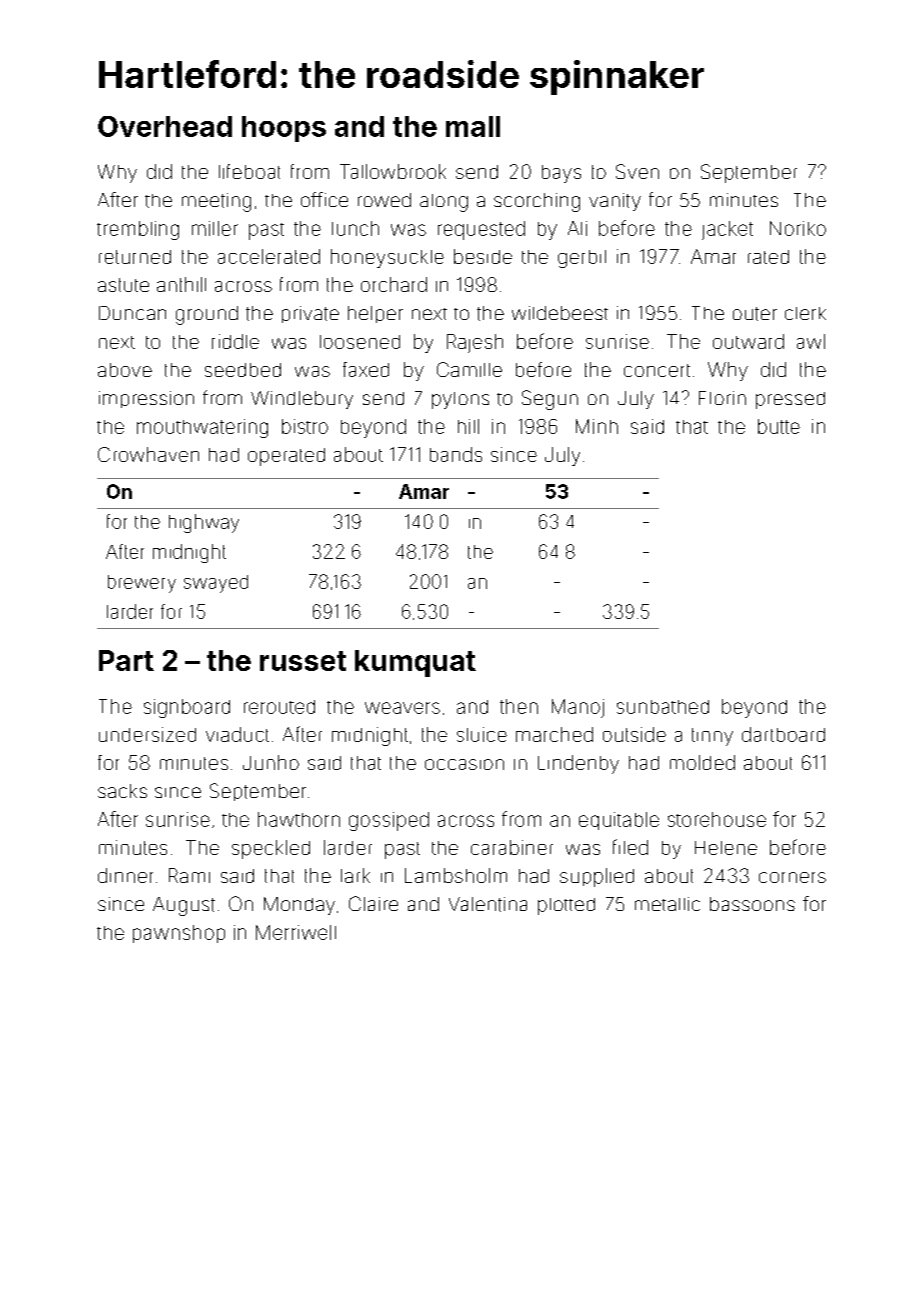 The width and height of the screenshot is (924, 1308). What do you see at coordinates (126, 660) in the screenshot?
I see `Part` at bounding box center [126, 660].
